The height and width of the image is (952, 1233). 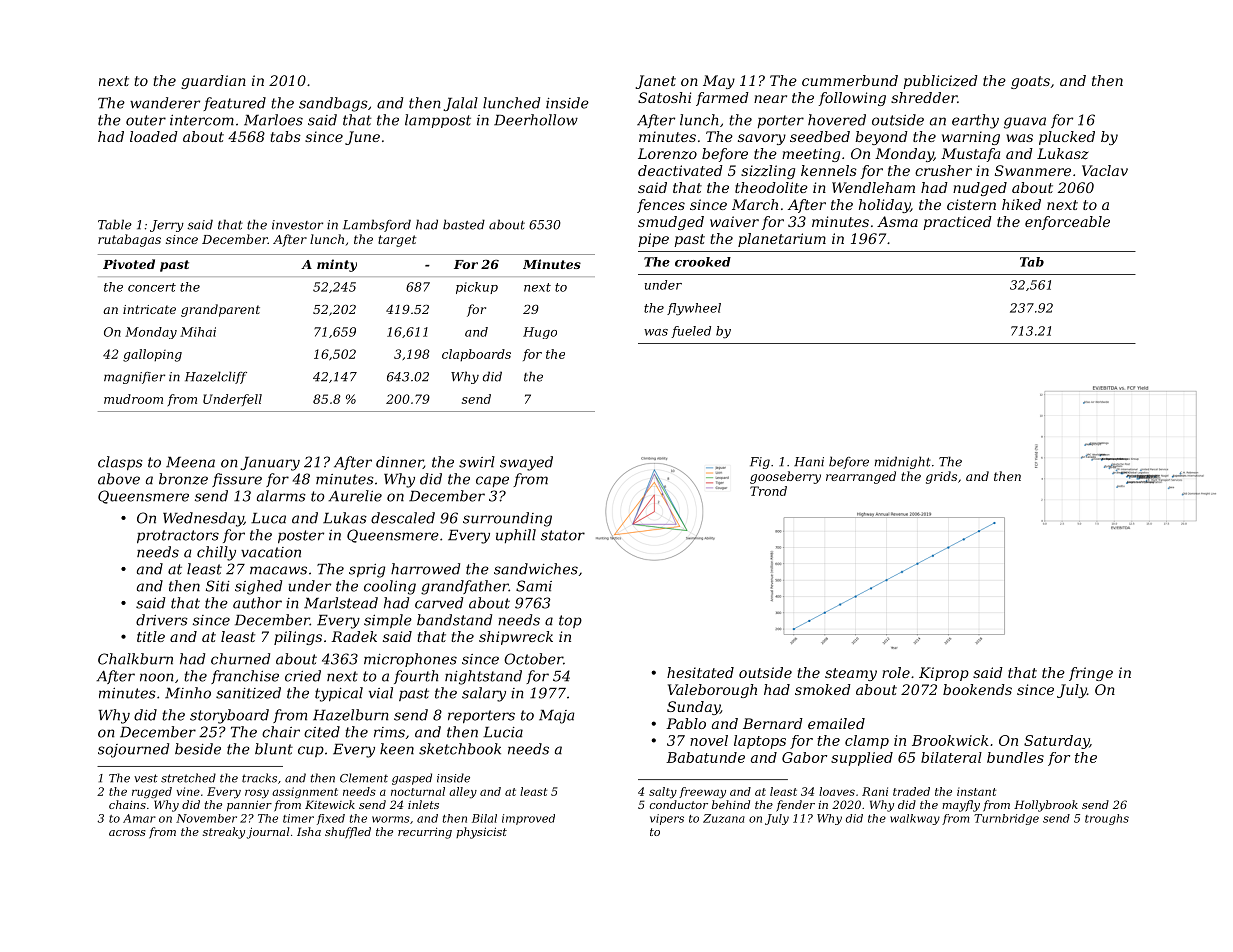 What do you see at coordinates (216, 553) in the image?
I see `chilly` at bounding box center [216, 553].
